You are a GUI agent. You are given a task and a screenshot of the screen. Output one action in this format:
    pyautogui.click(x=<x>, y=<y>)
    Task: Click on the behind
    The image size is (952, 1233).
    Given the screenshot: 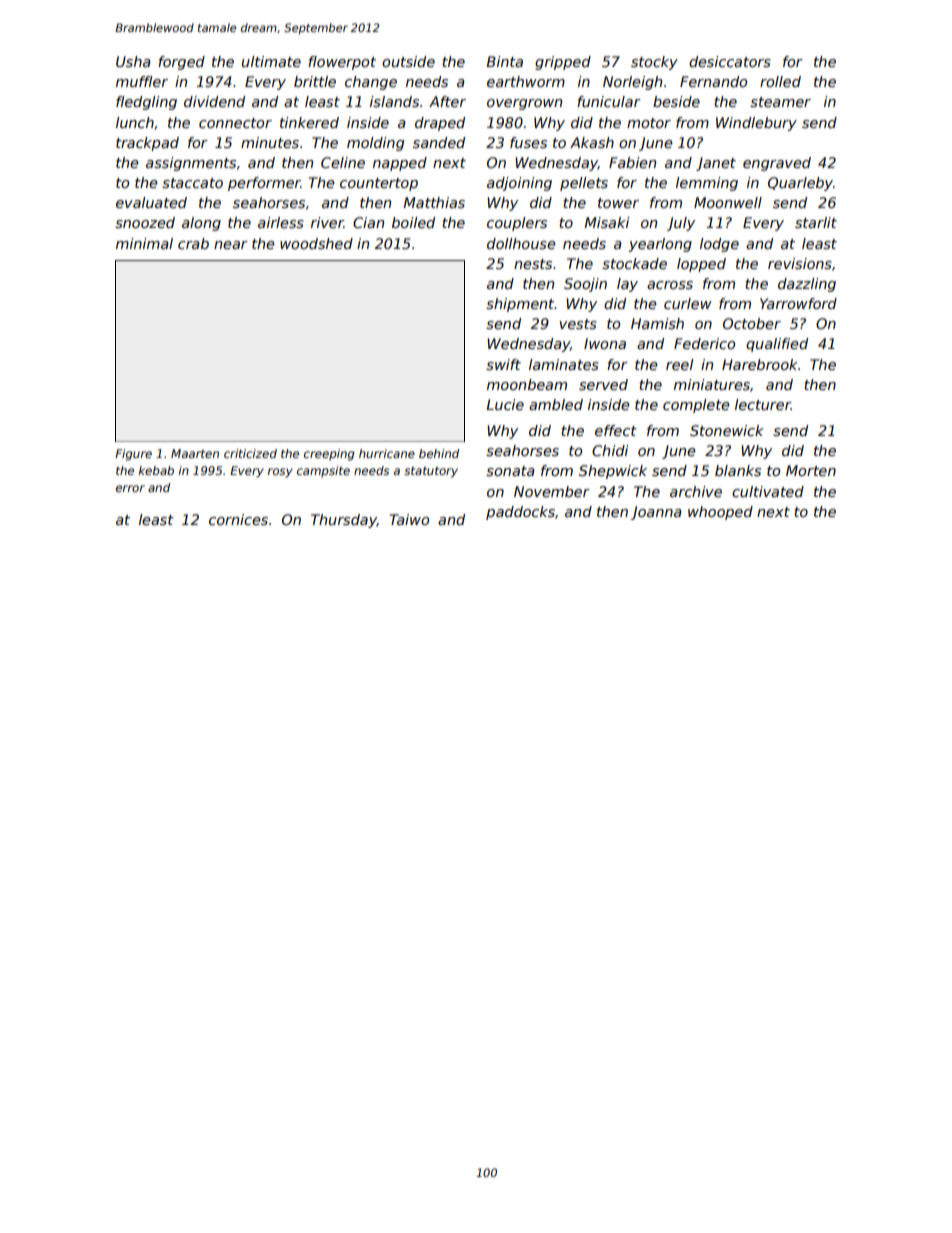 What is the action you would take?
    pyautogui.click(x=439, y=453)
